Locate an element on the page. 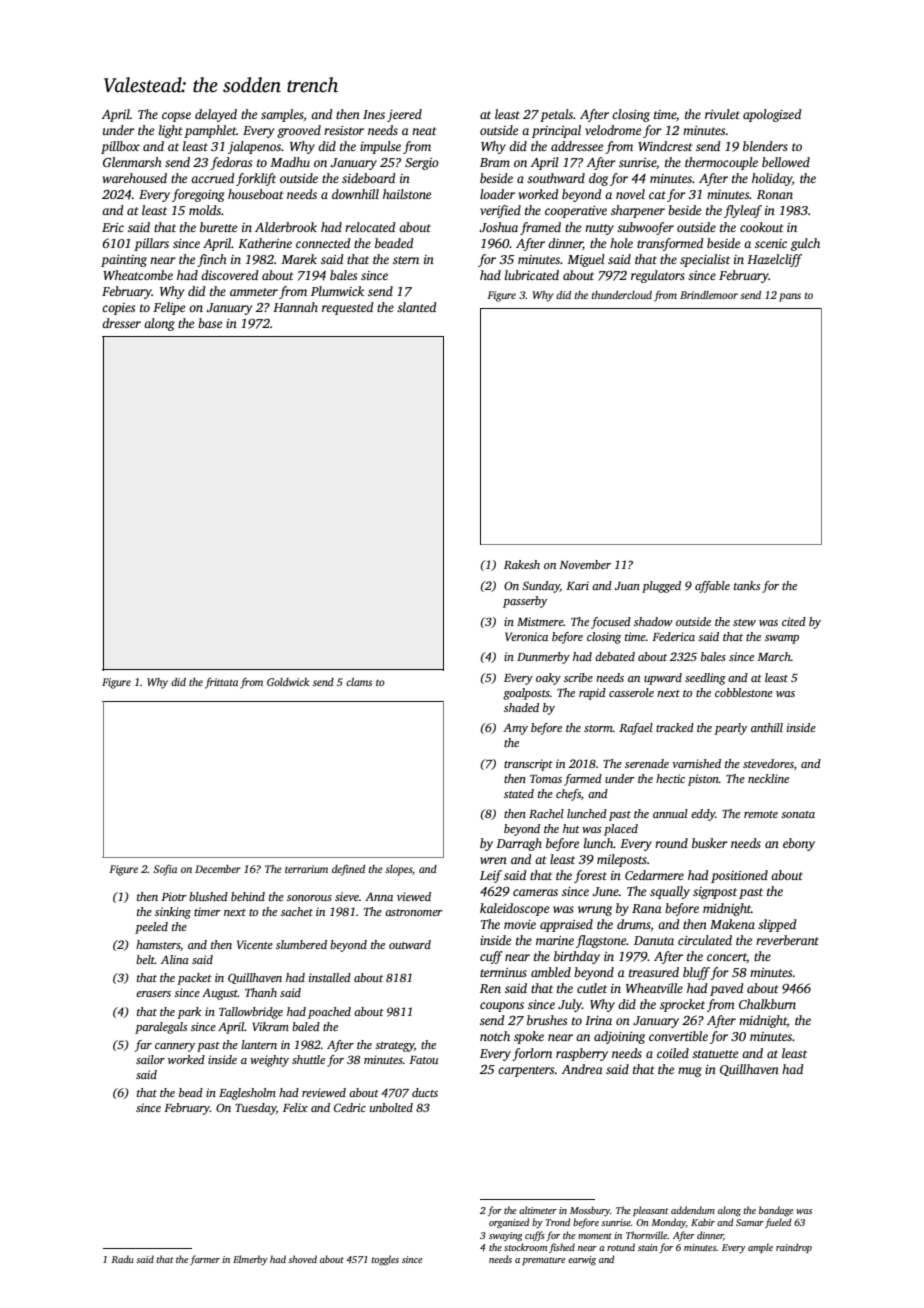 Image resolution: width=924 pixels, height=1308 pixels. Sofia is located at coordinates (165, 870).
